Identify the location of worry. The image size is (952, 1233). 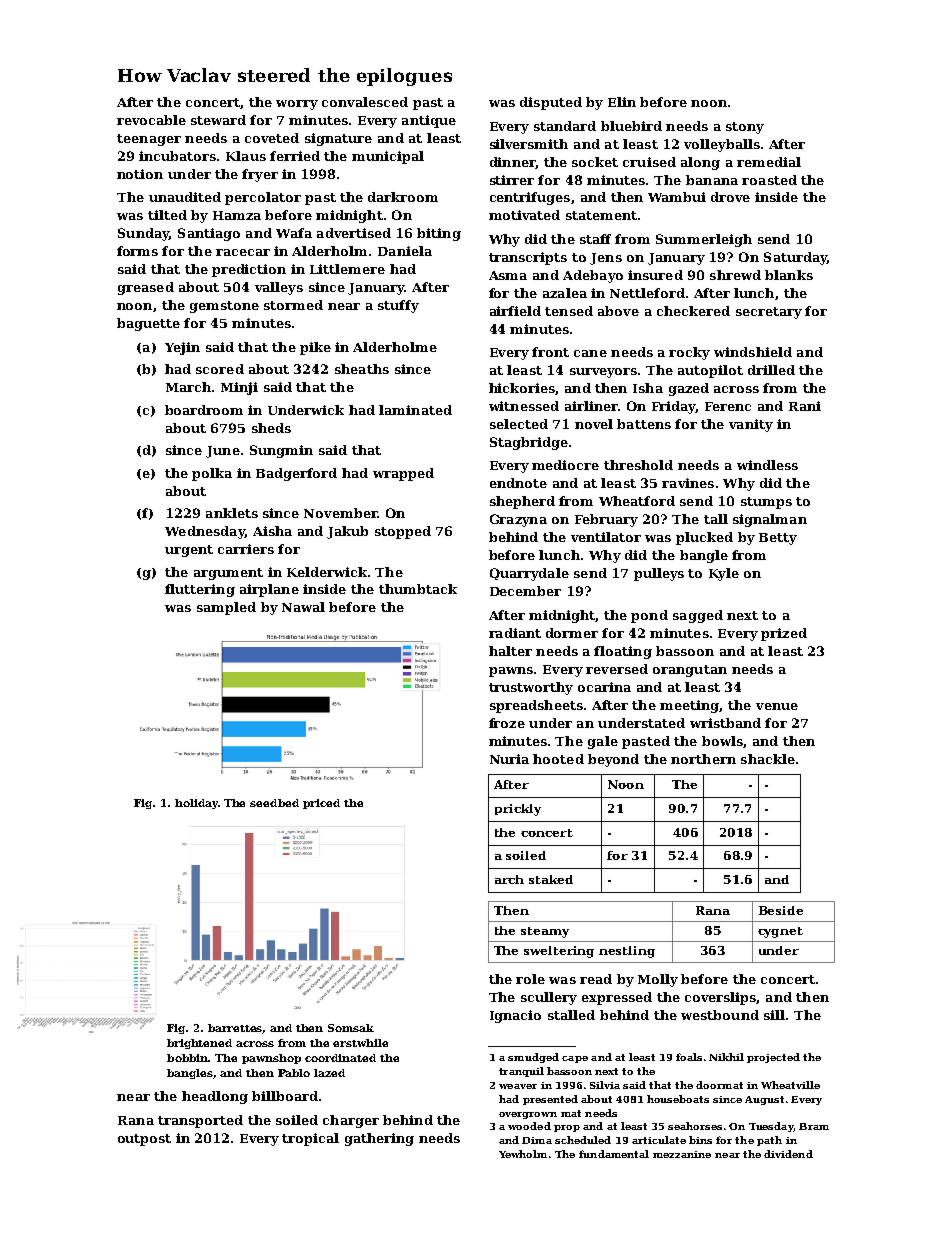
(297, 105).
